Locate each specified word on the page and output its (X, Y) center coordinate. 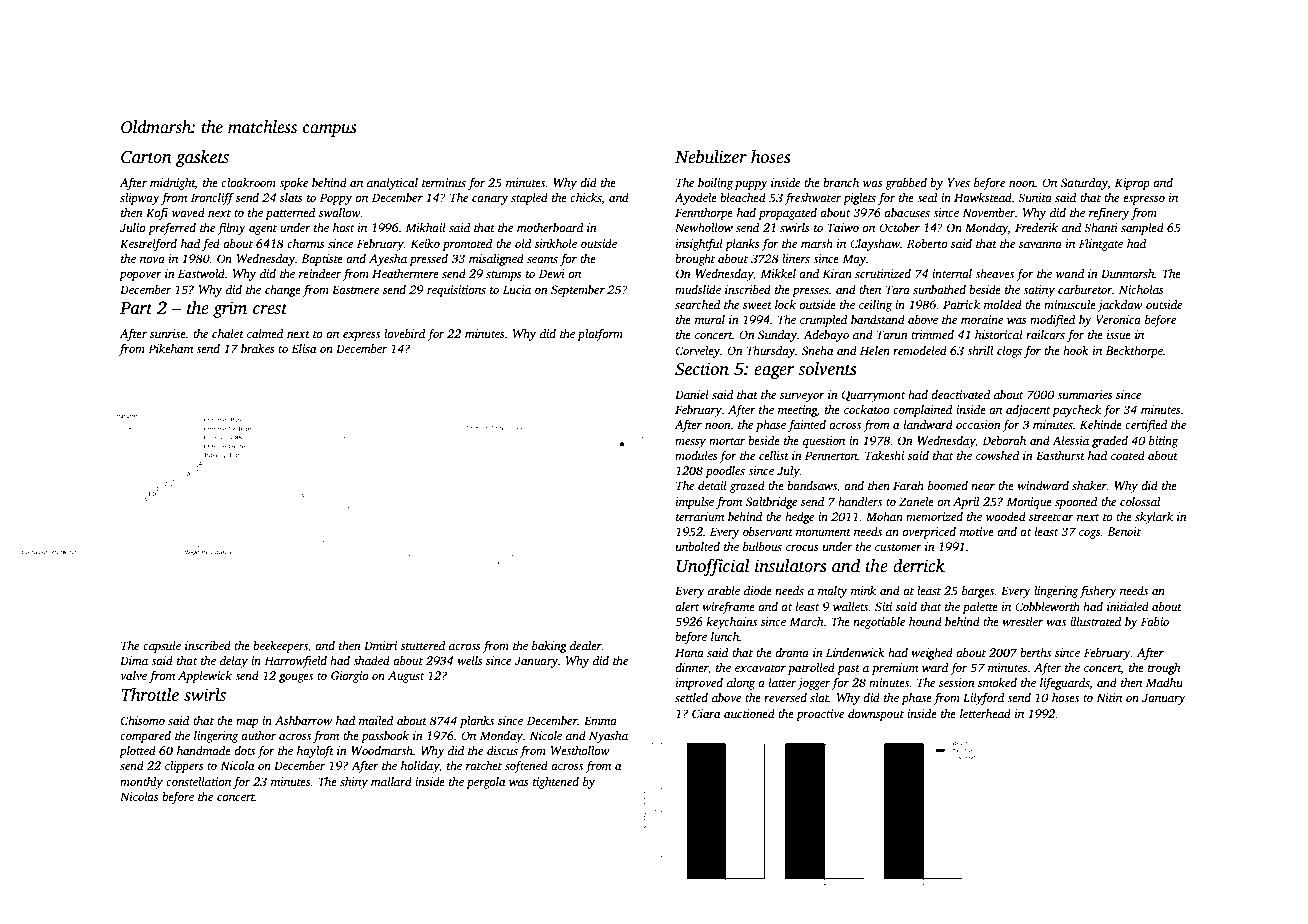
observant (768, 531)
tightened (556, 783)
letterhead (985, 713)
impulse (695, 503)
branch (841, 182)
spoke (293, 184)
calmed (265, 333)
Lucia (517, 289)
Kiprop (1132, 184)
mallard (391, 781)
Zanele (916, 501)
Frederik (1036, 227)
